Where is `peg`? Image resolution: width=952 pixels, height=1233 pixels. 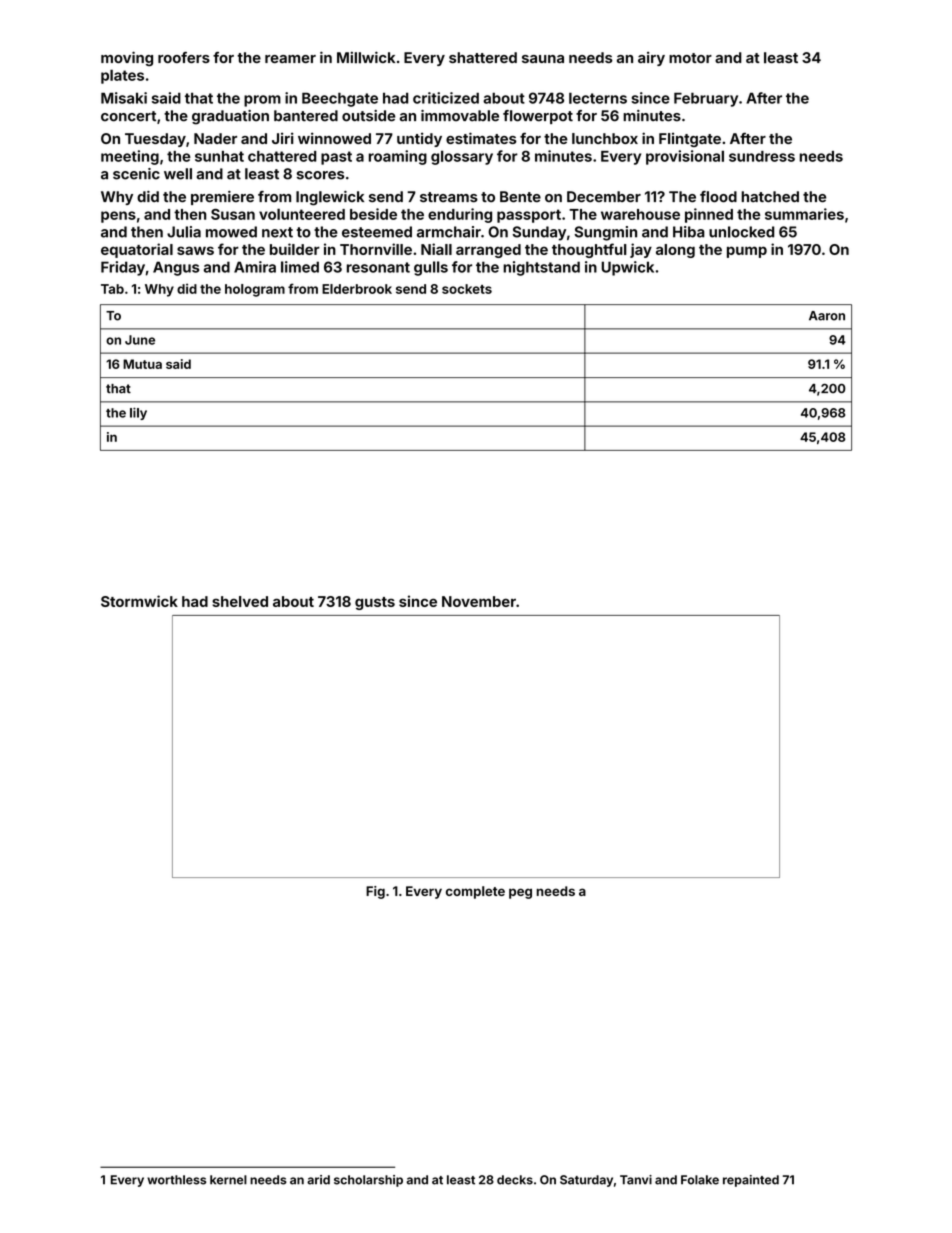 peg is located at coordinates (520, 893).
